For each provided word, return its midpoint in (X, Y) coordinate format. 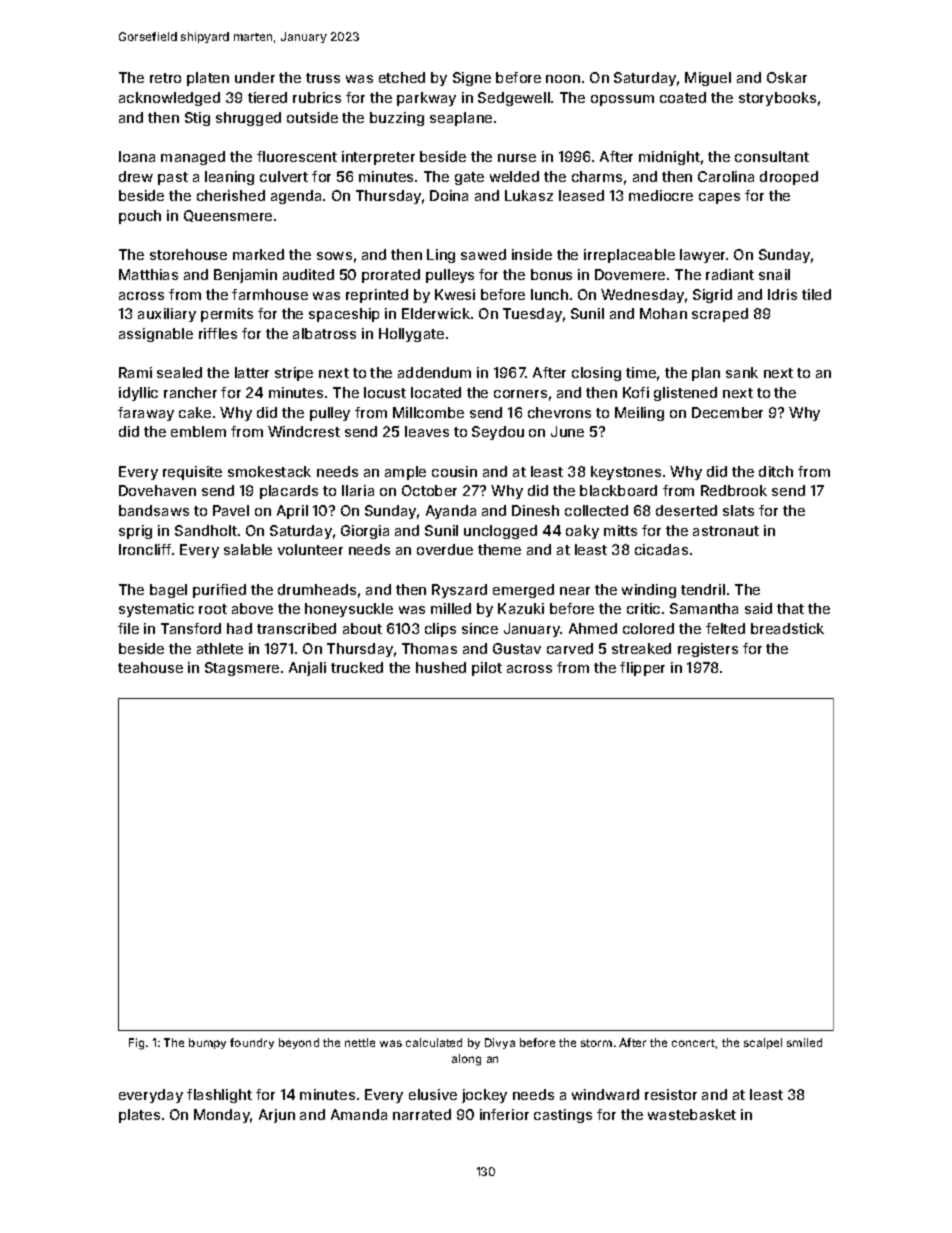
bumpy (207, 1043)
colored (648, 628)
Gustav (517, 648)
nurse (517, 158)
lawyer (703, 256)
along (466, 1060)
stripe (294, 374)
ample (405, 473)
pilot (487, 669)
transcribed (296, 628)
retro (165, 78)
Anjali (307, 669)
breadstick (787, 628)
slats (738, 510)
